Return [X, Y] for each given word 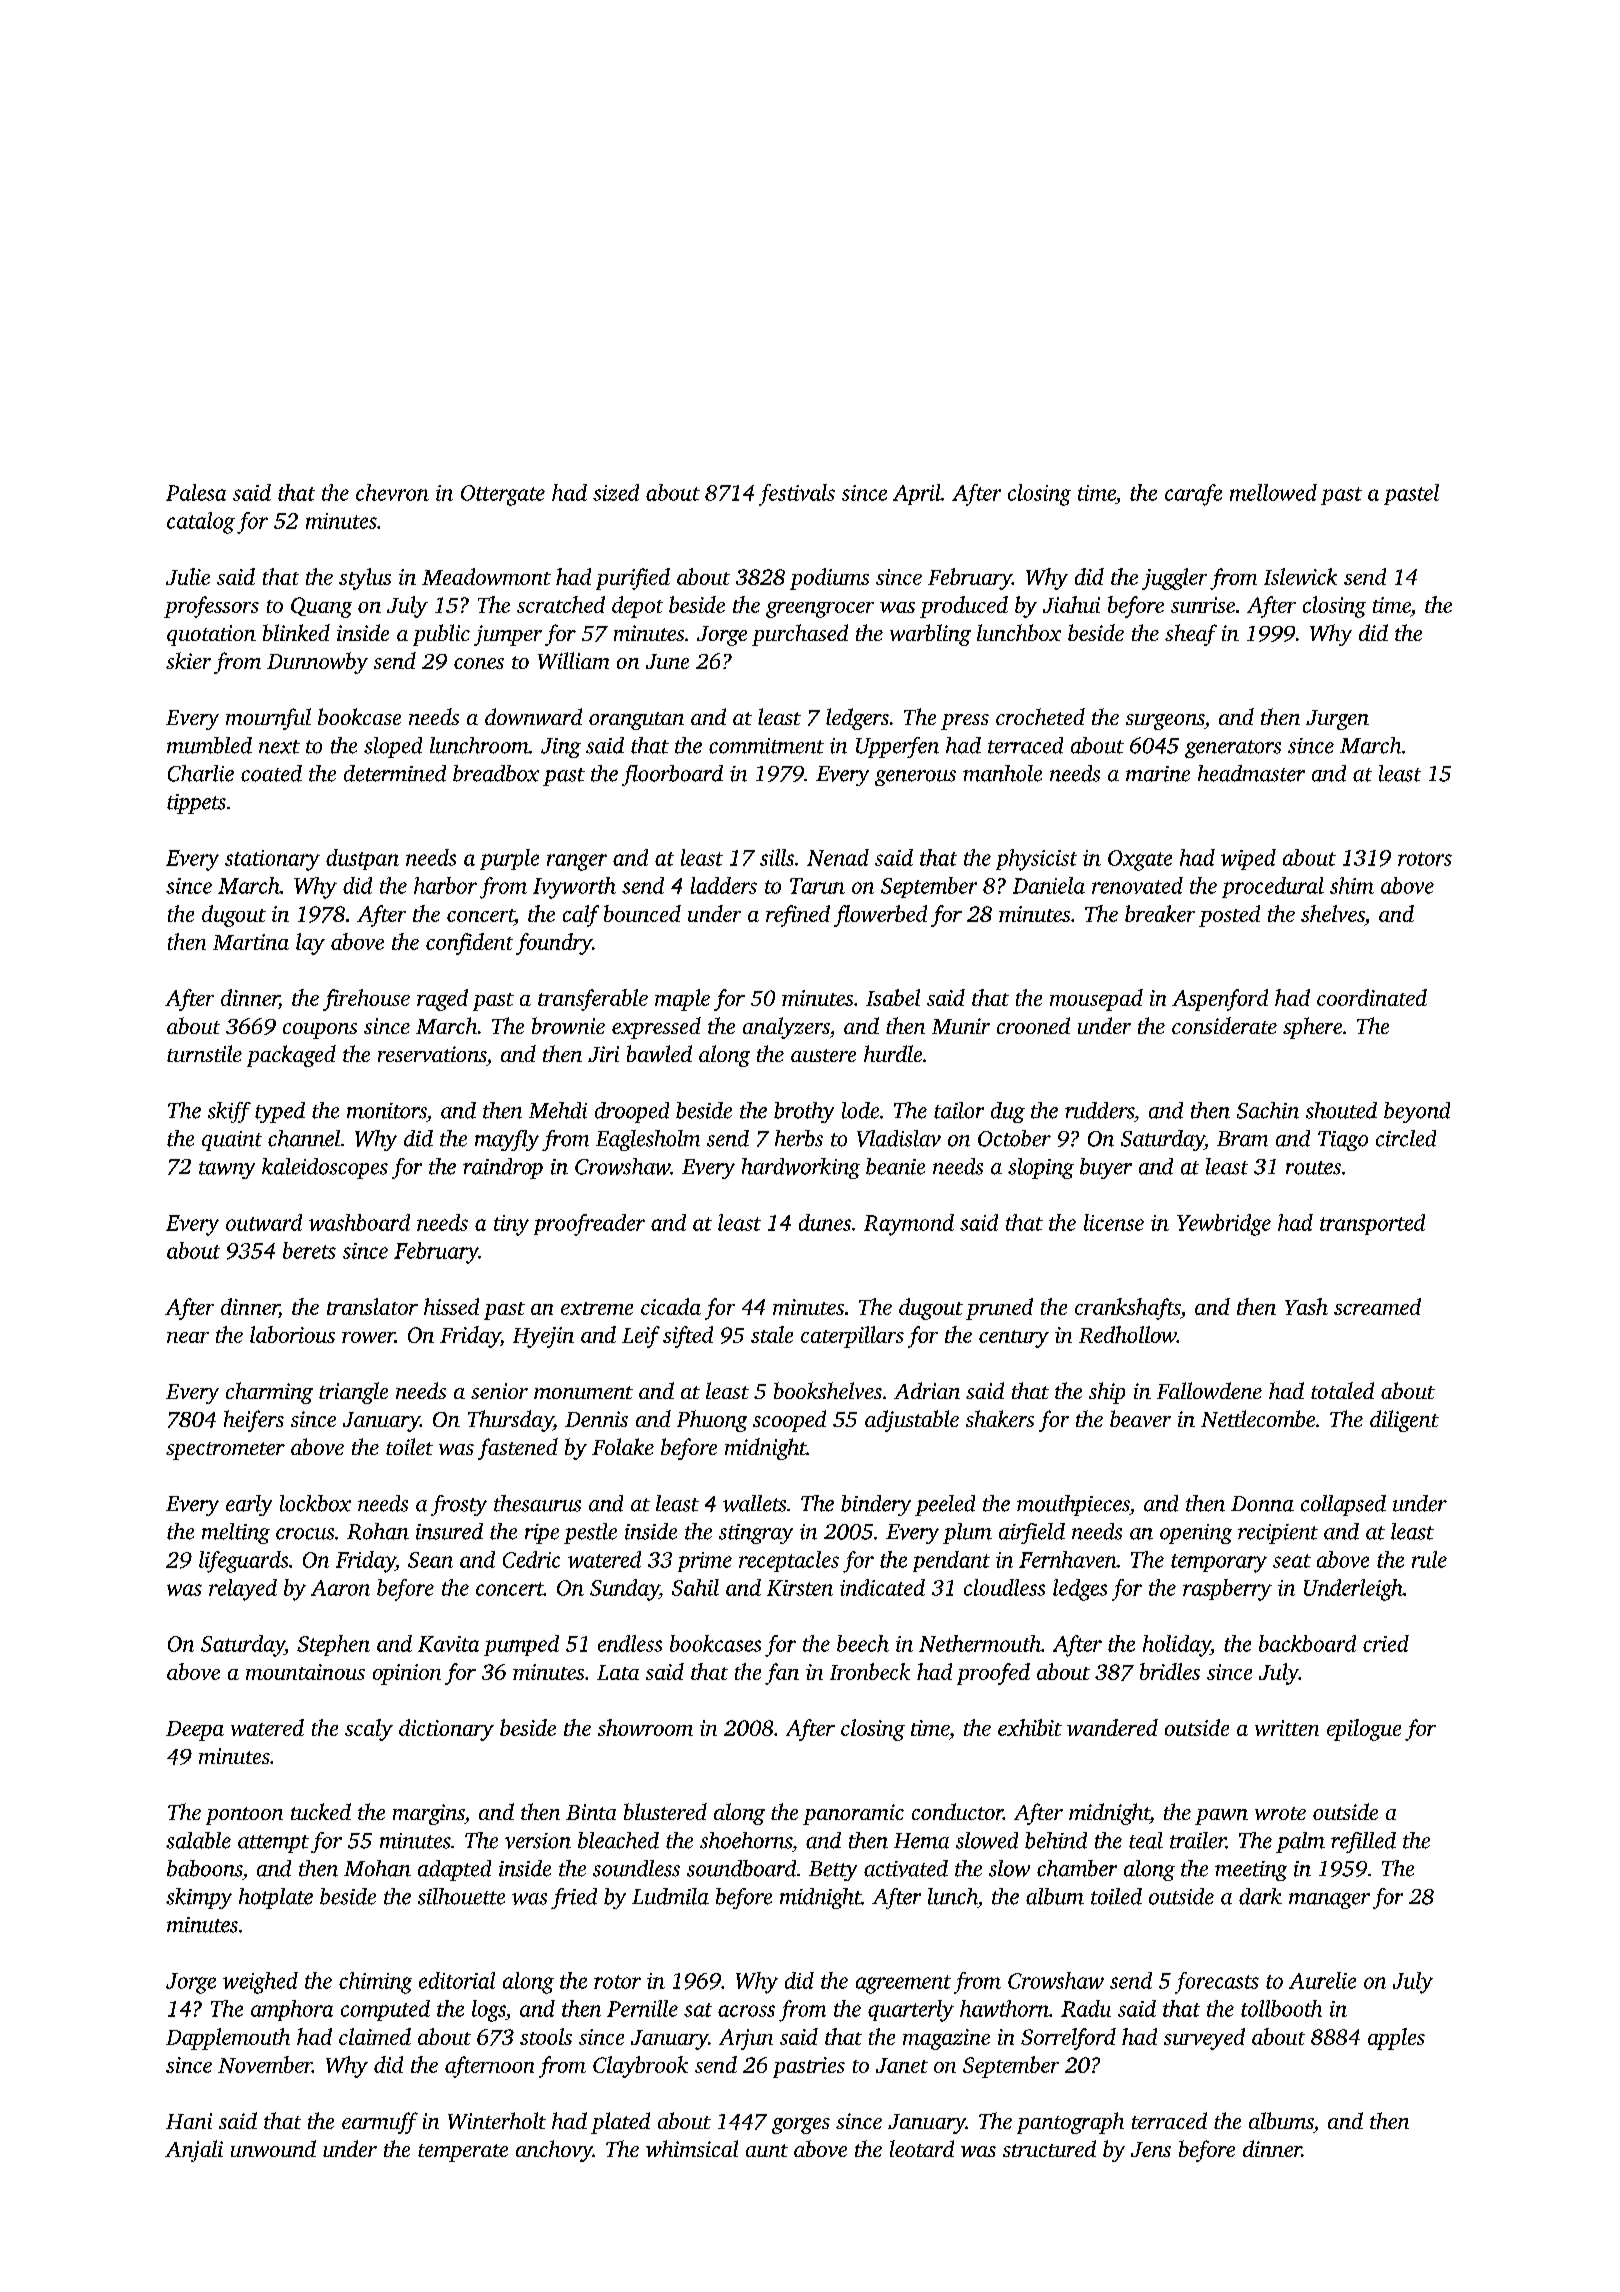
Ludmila [670, 1896]
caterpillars [852, 1337]
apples [1396, 2039]
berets [309, 1250]
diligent [1404, 1421]
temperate [463, 2153]
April [917, 494]
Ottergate [503, 495]
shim [1352, 885]
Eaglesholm [648, 1140]
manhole [1002, 773]
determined [395, 773]
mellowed [1273, 492]
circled [1406, 1138]
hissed [451, 1306]
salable [198, 1840]
